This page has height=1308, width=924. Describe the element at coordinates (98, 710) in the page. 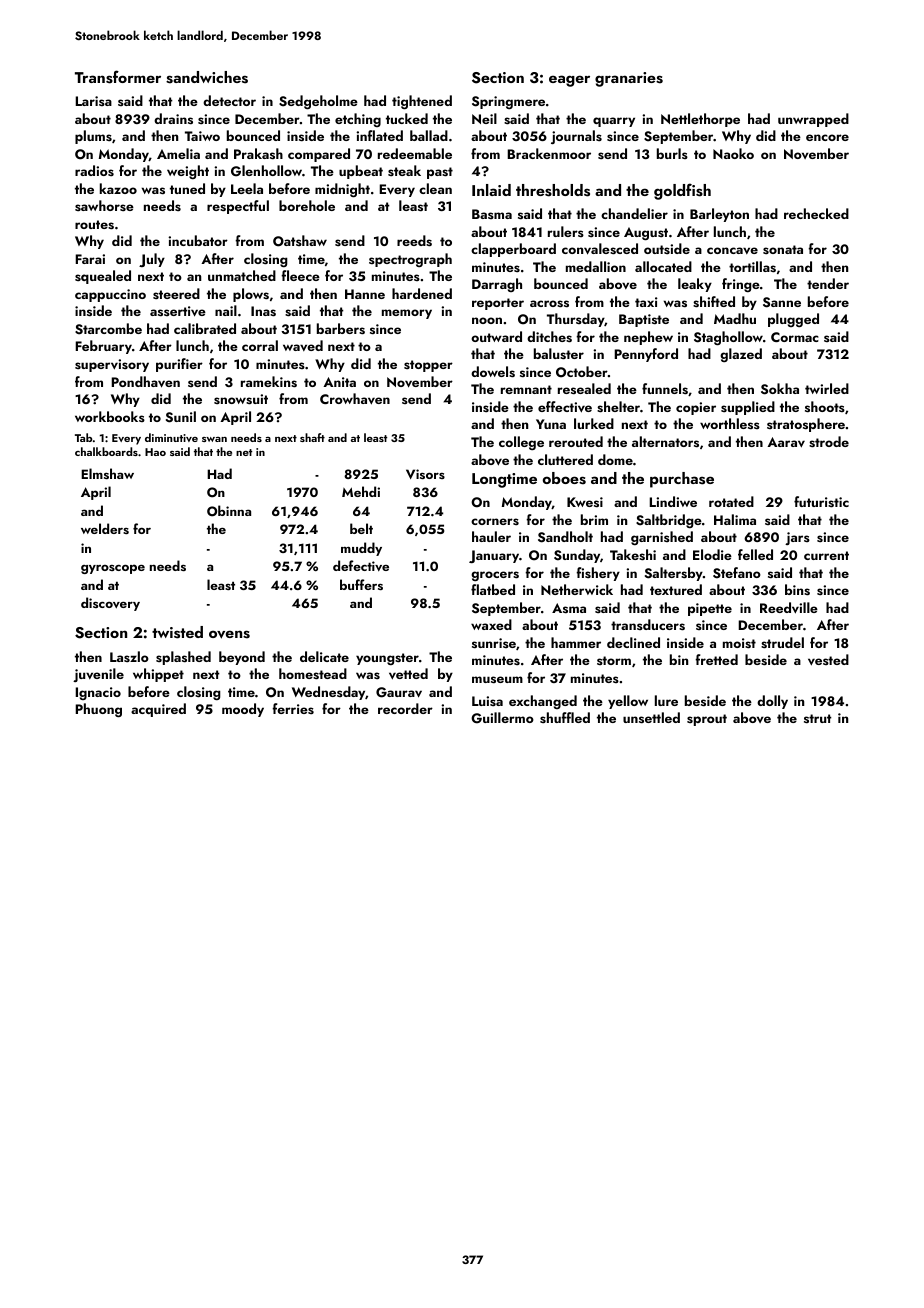

I see `Phuong` at that location.
